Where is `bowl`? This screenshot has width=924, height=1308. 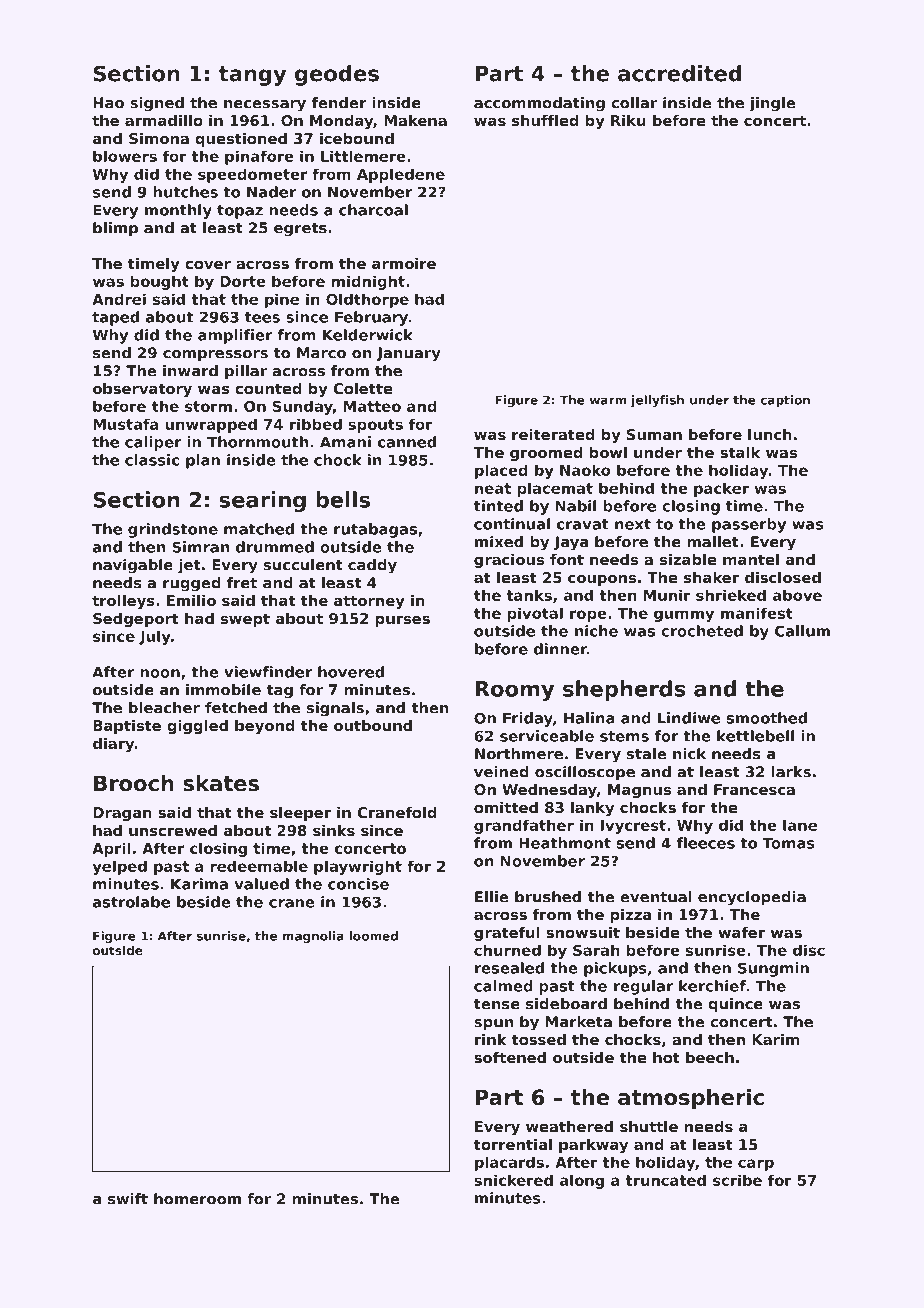
bowl is located at coordinates (608, 452).
